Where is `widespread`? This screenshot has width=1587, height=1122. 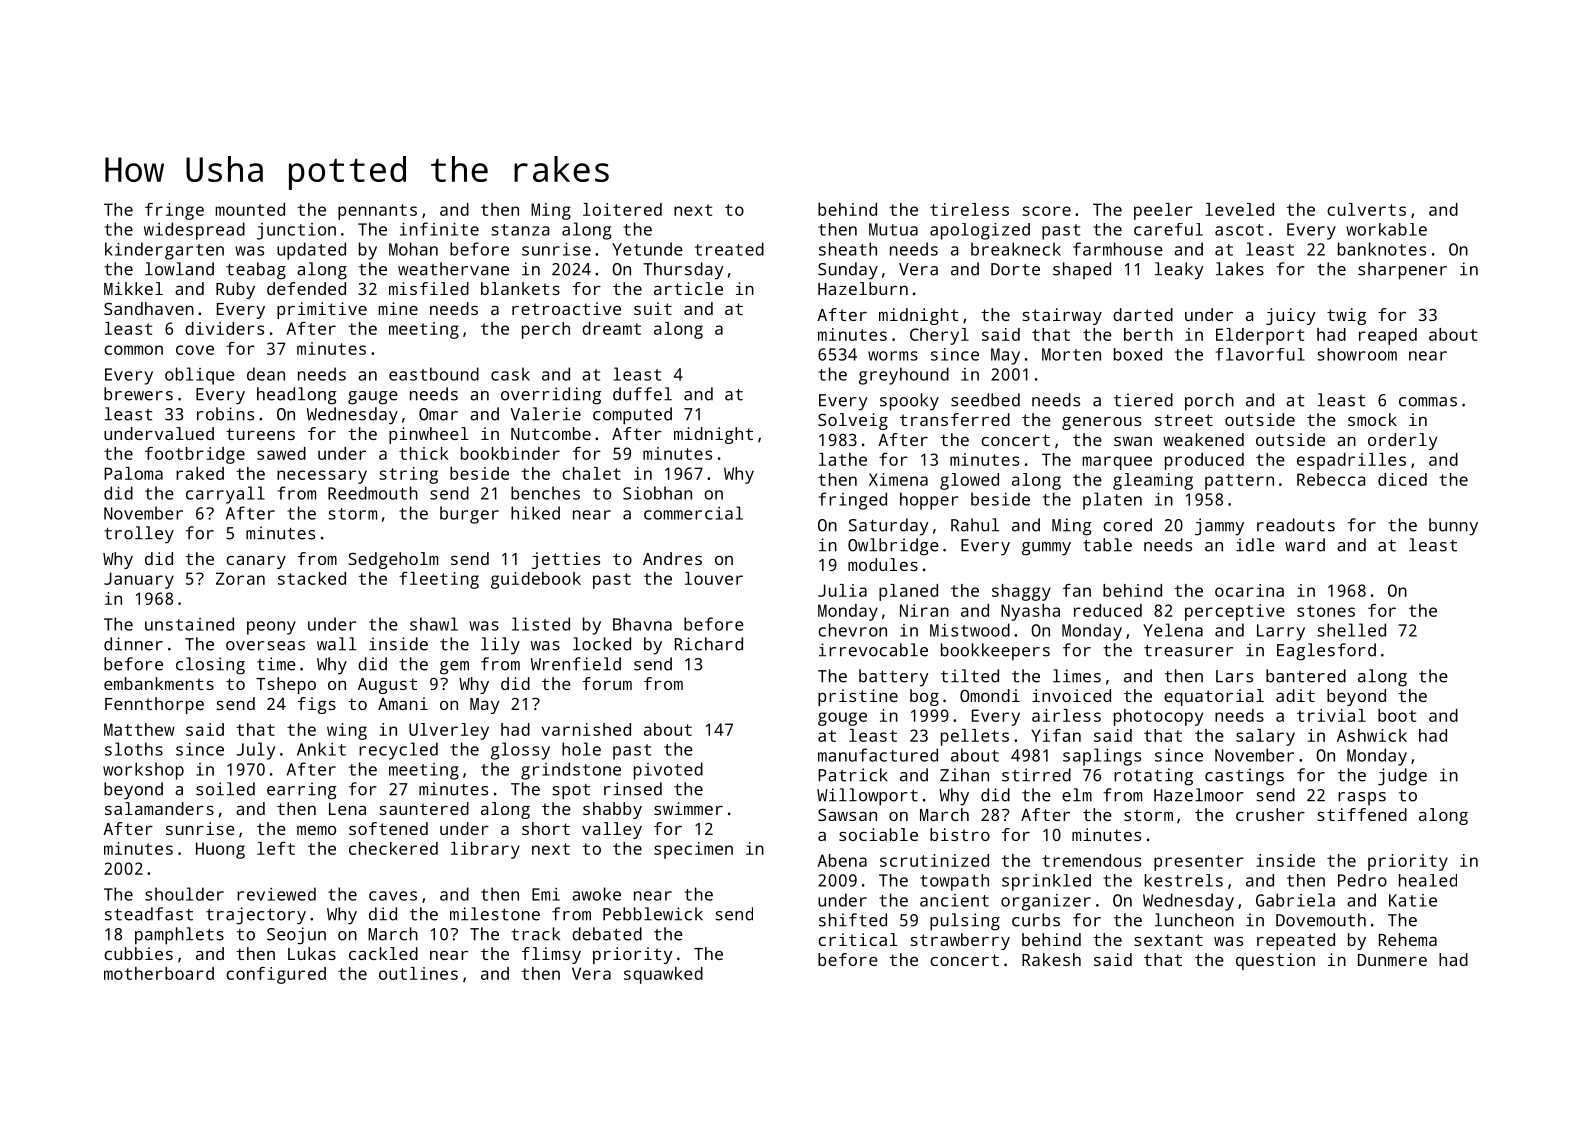 widespread is located at coordinates (194, 231).
